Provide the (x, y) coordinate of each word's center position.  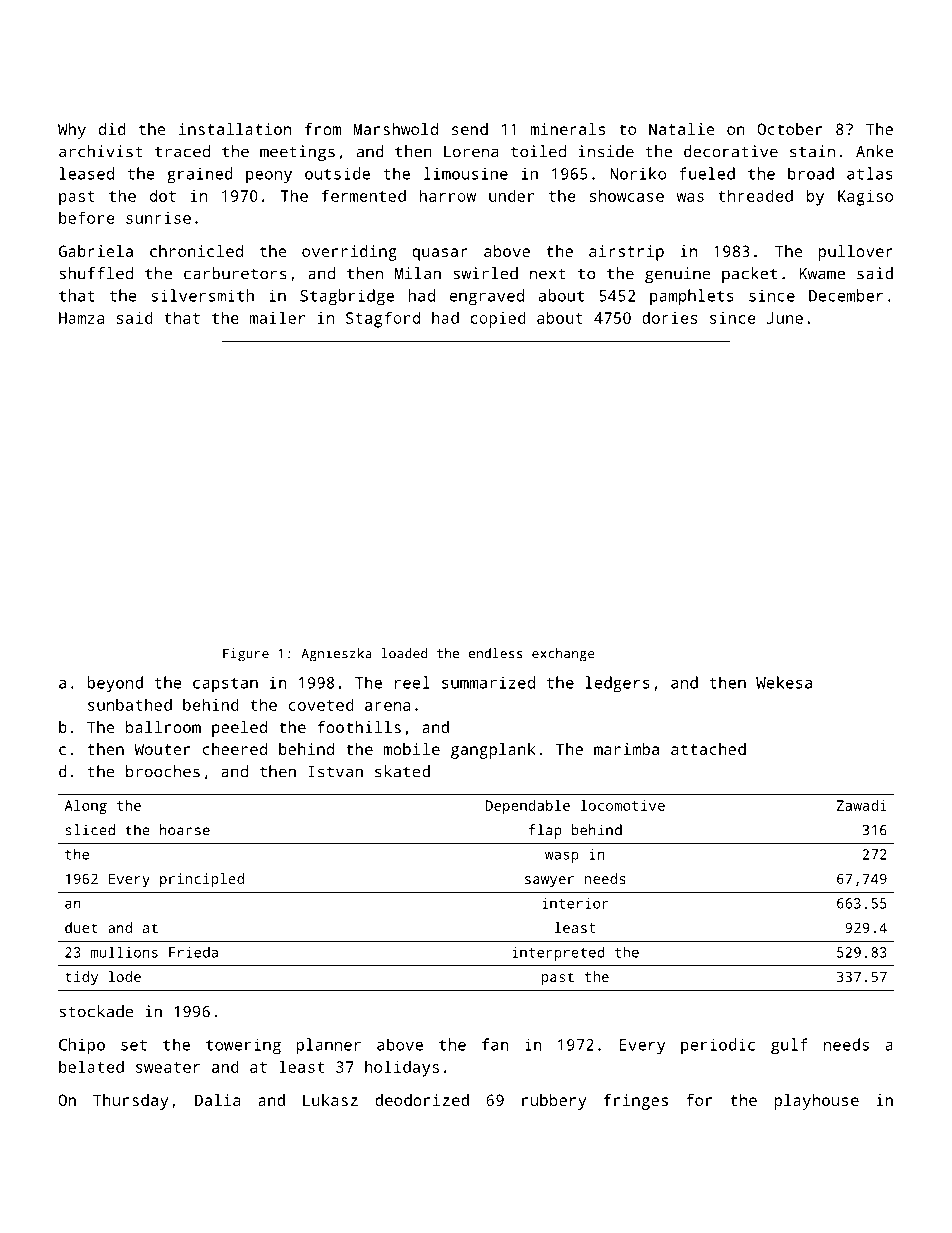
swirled (485, 273)
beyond (115, 684)
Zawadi (862, 805)
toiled (538, 151)
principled (202, 880)
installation (235, 129)
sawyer (549, 882)
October (789, 129)
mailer (277, 317)
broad (811, 173)
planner (328, 1046)
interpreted (558, 953)
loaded (404, 653)
